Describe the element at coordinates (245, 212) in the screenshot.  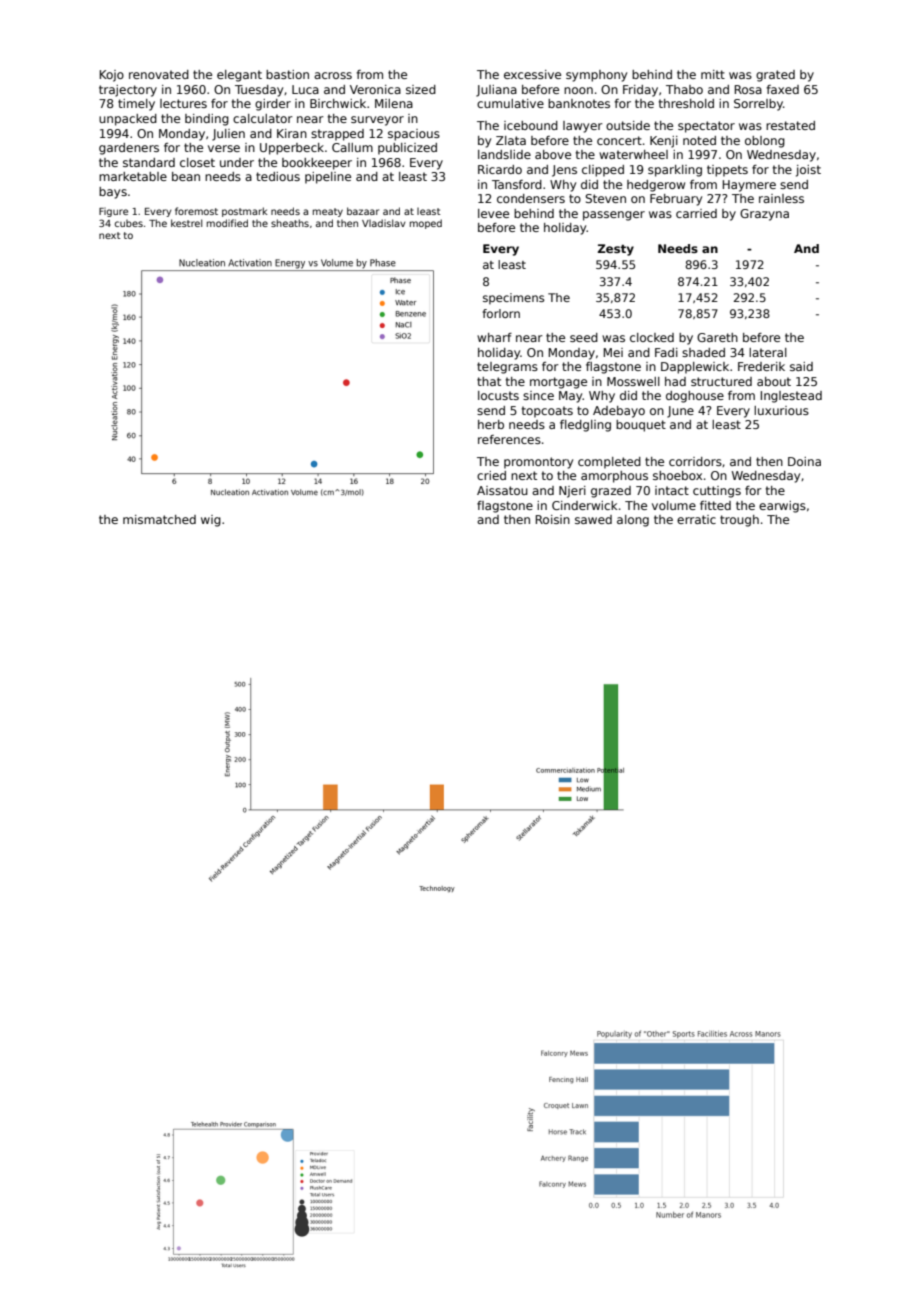
I see `postmark` at that location.
